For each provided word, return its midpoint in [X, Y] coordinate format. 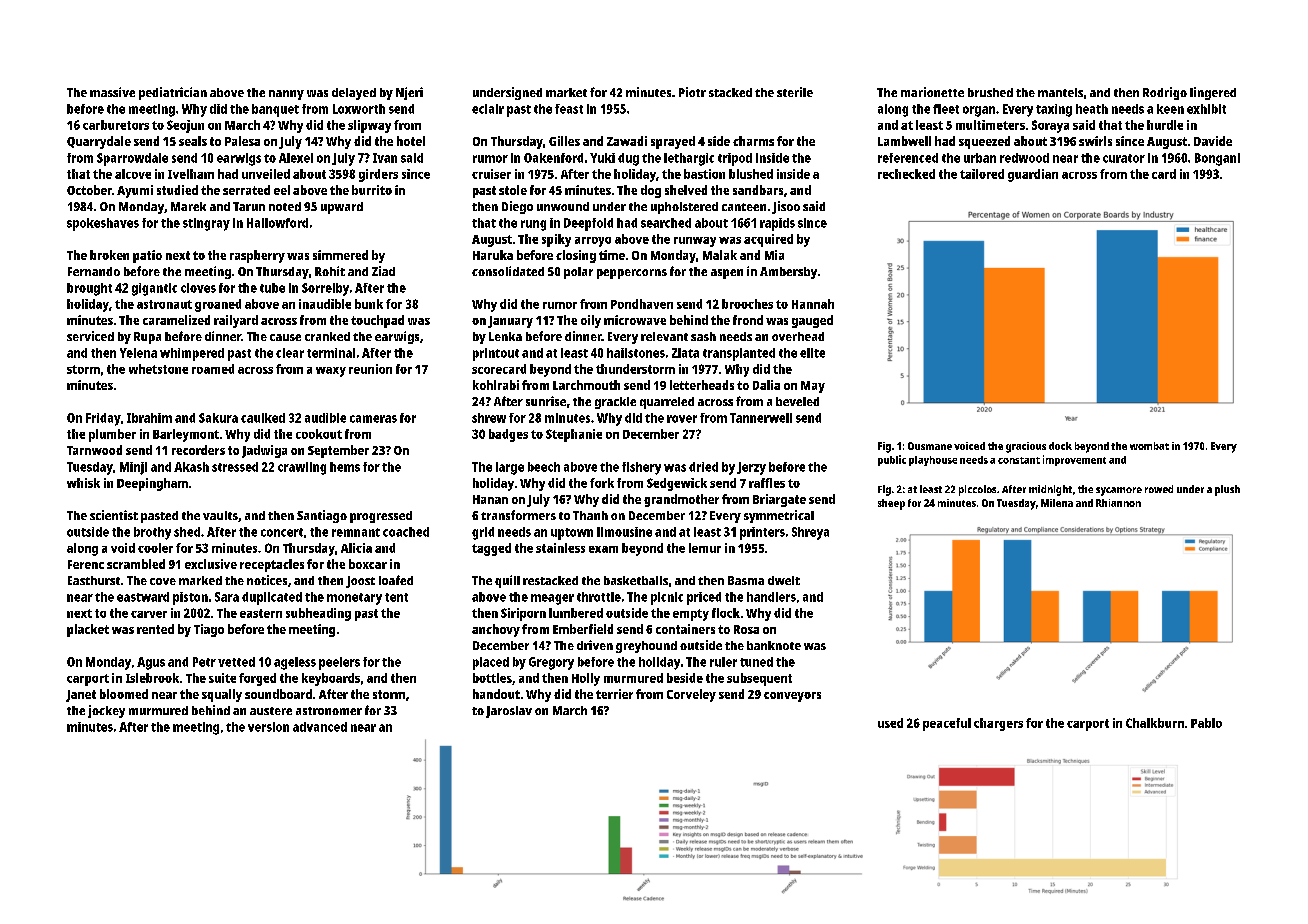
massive [112, 92]
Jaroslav [509, 712]
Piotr [692, 92]
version [268, 727]
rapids [777, 224]
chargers [998, 724]
